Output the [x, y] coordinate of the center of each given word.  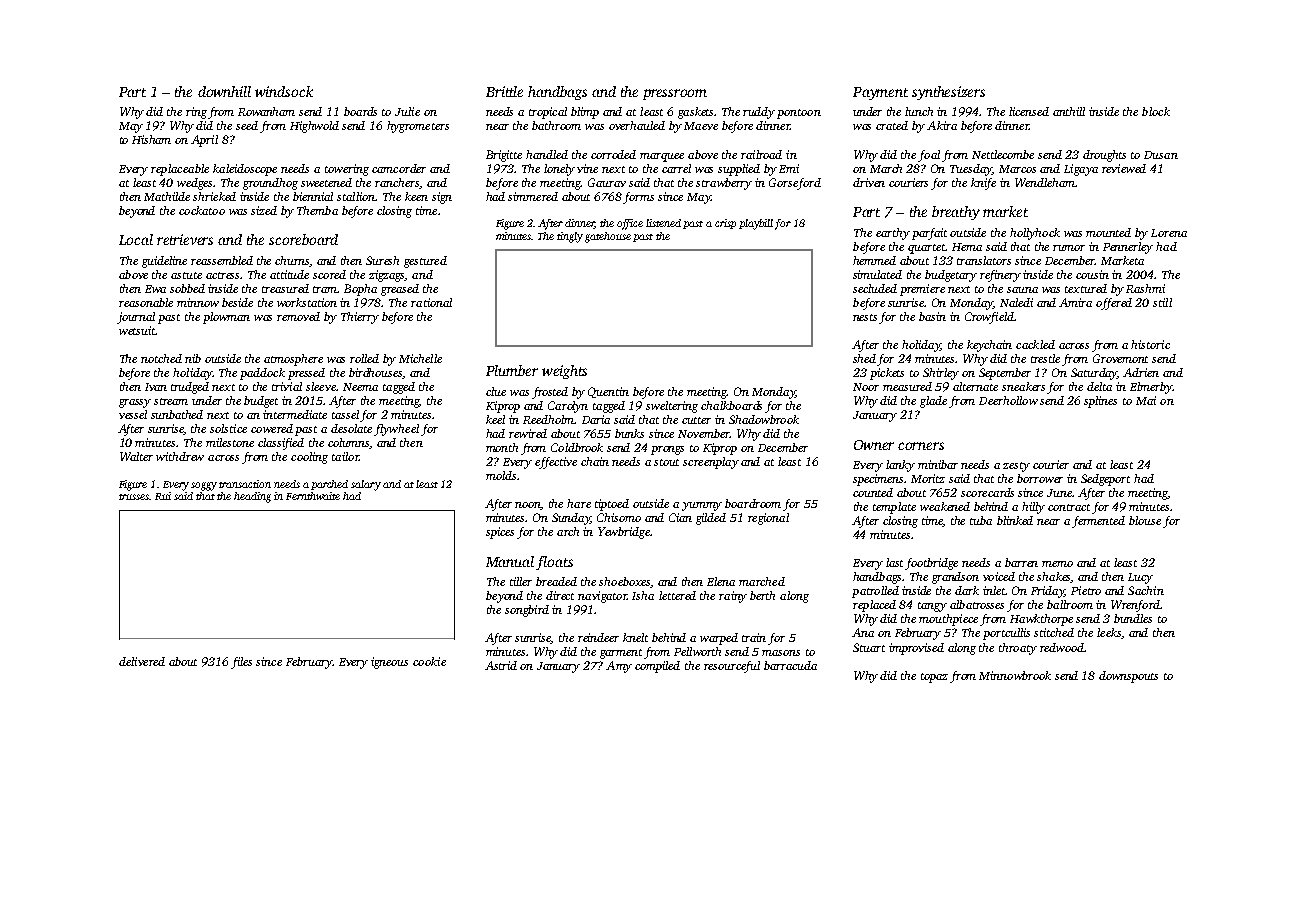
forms [638, 198]
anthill [1069, 111]
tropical [548, 113]
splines [1100, 402]
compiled [657, 667]
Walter [136, 456]
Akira [942, 125]
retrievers [185, 239]
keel [495, 419]
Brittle [504, 91]
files [241, 663]
